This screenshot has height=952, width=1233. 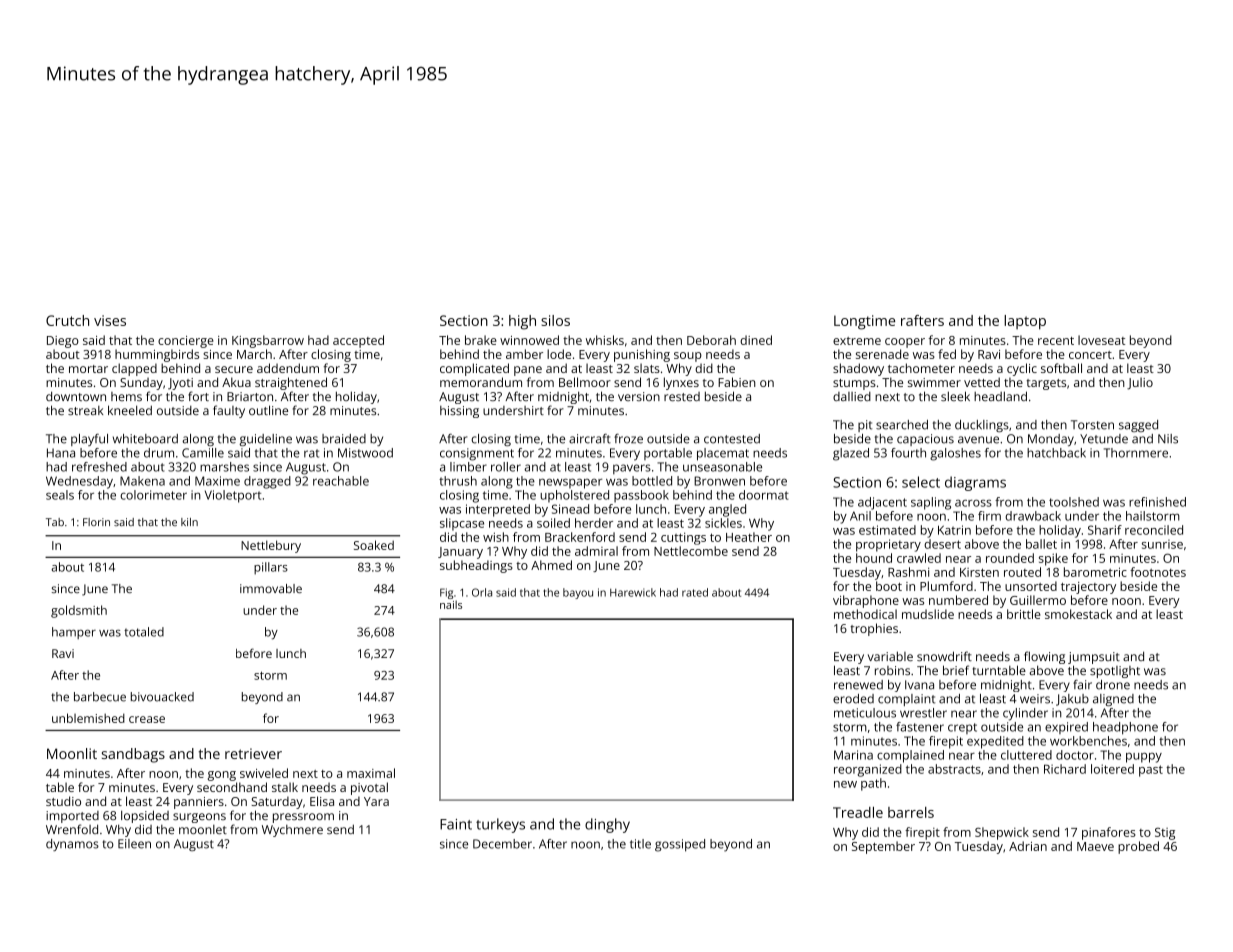 I want to click on refinished, so click(x=1157, y=502).
